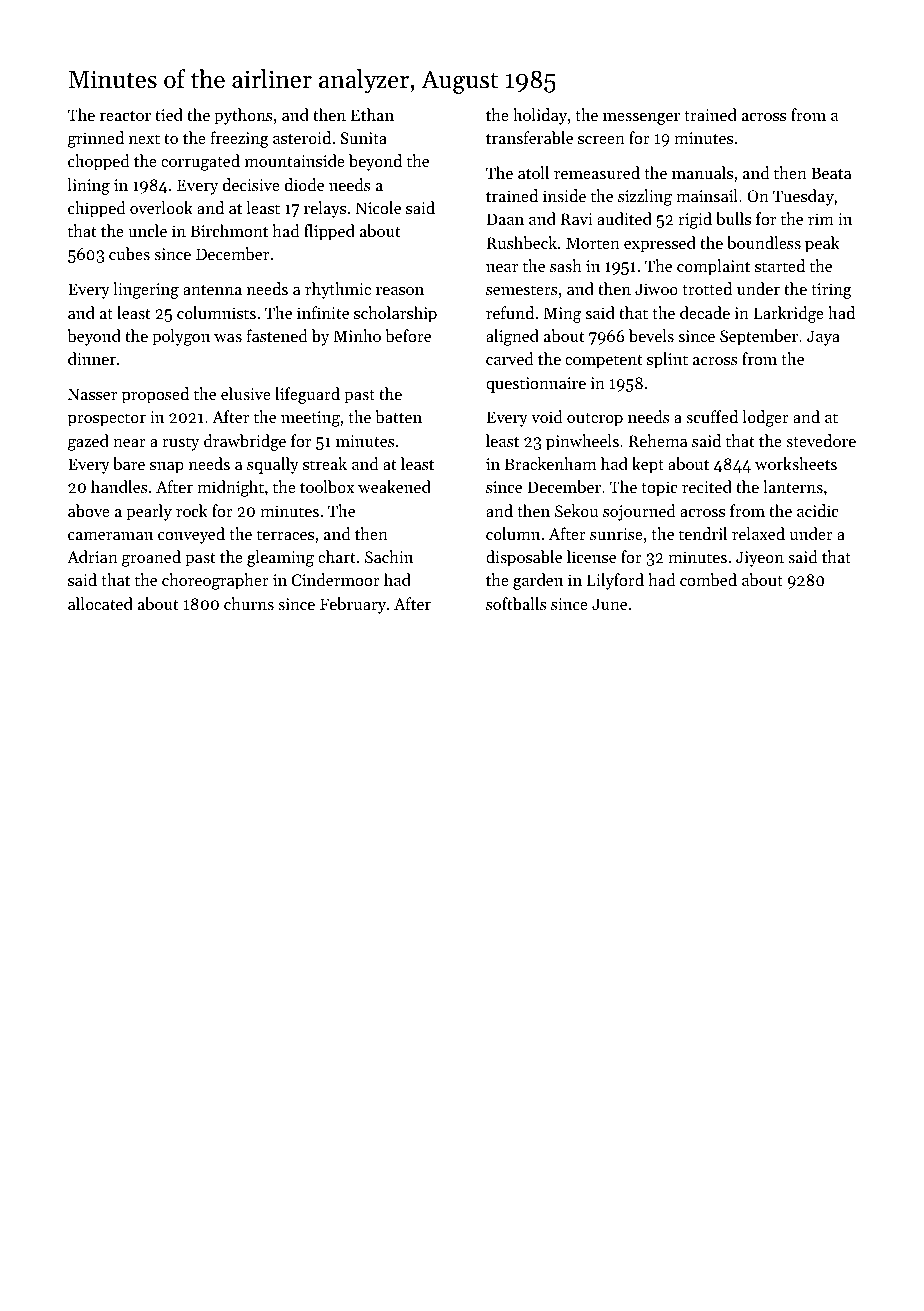 The height and width of the screenshot is (1311, 924). Describe the element at coordinates (595, 420) in the screenshot. I see `outcrop` at that location.
